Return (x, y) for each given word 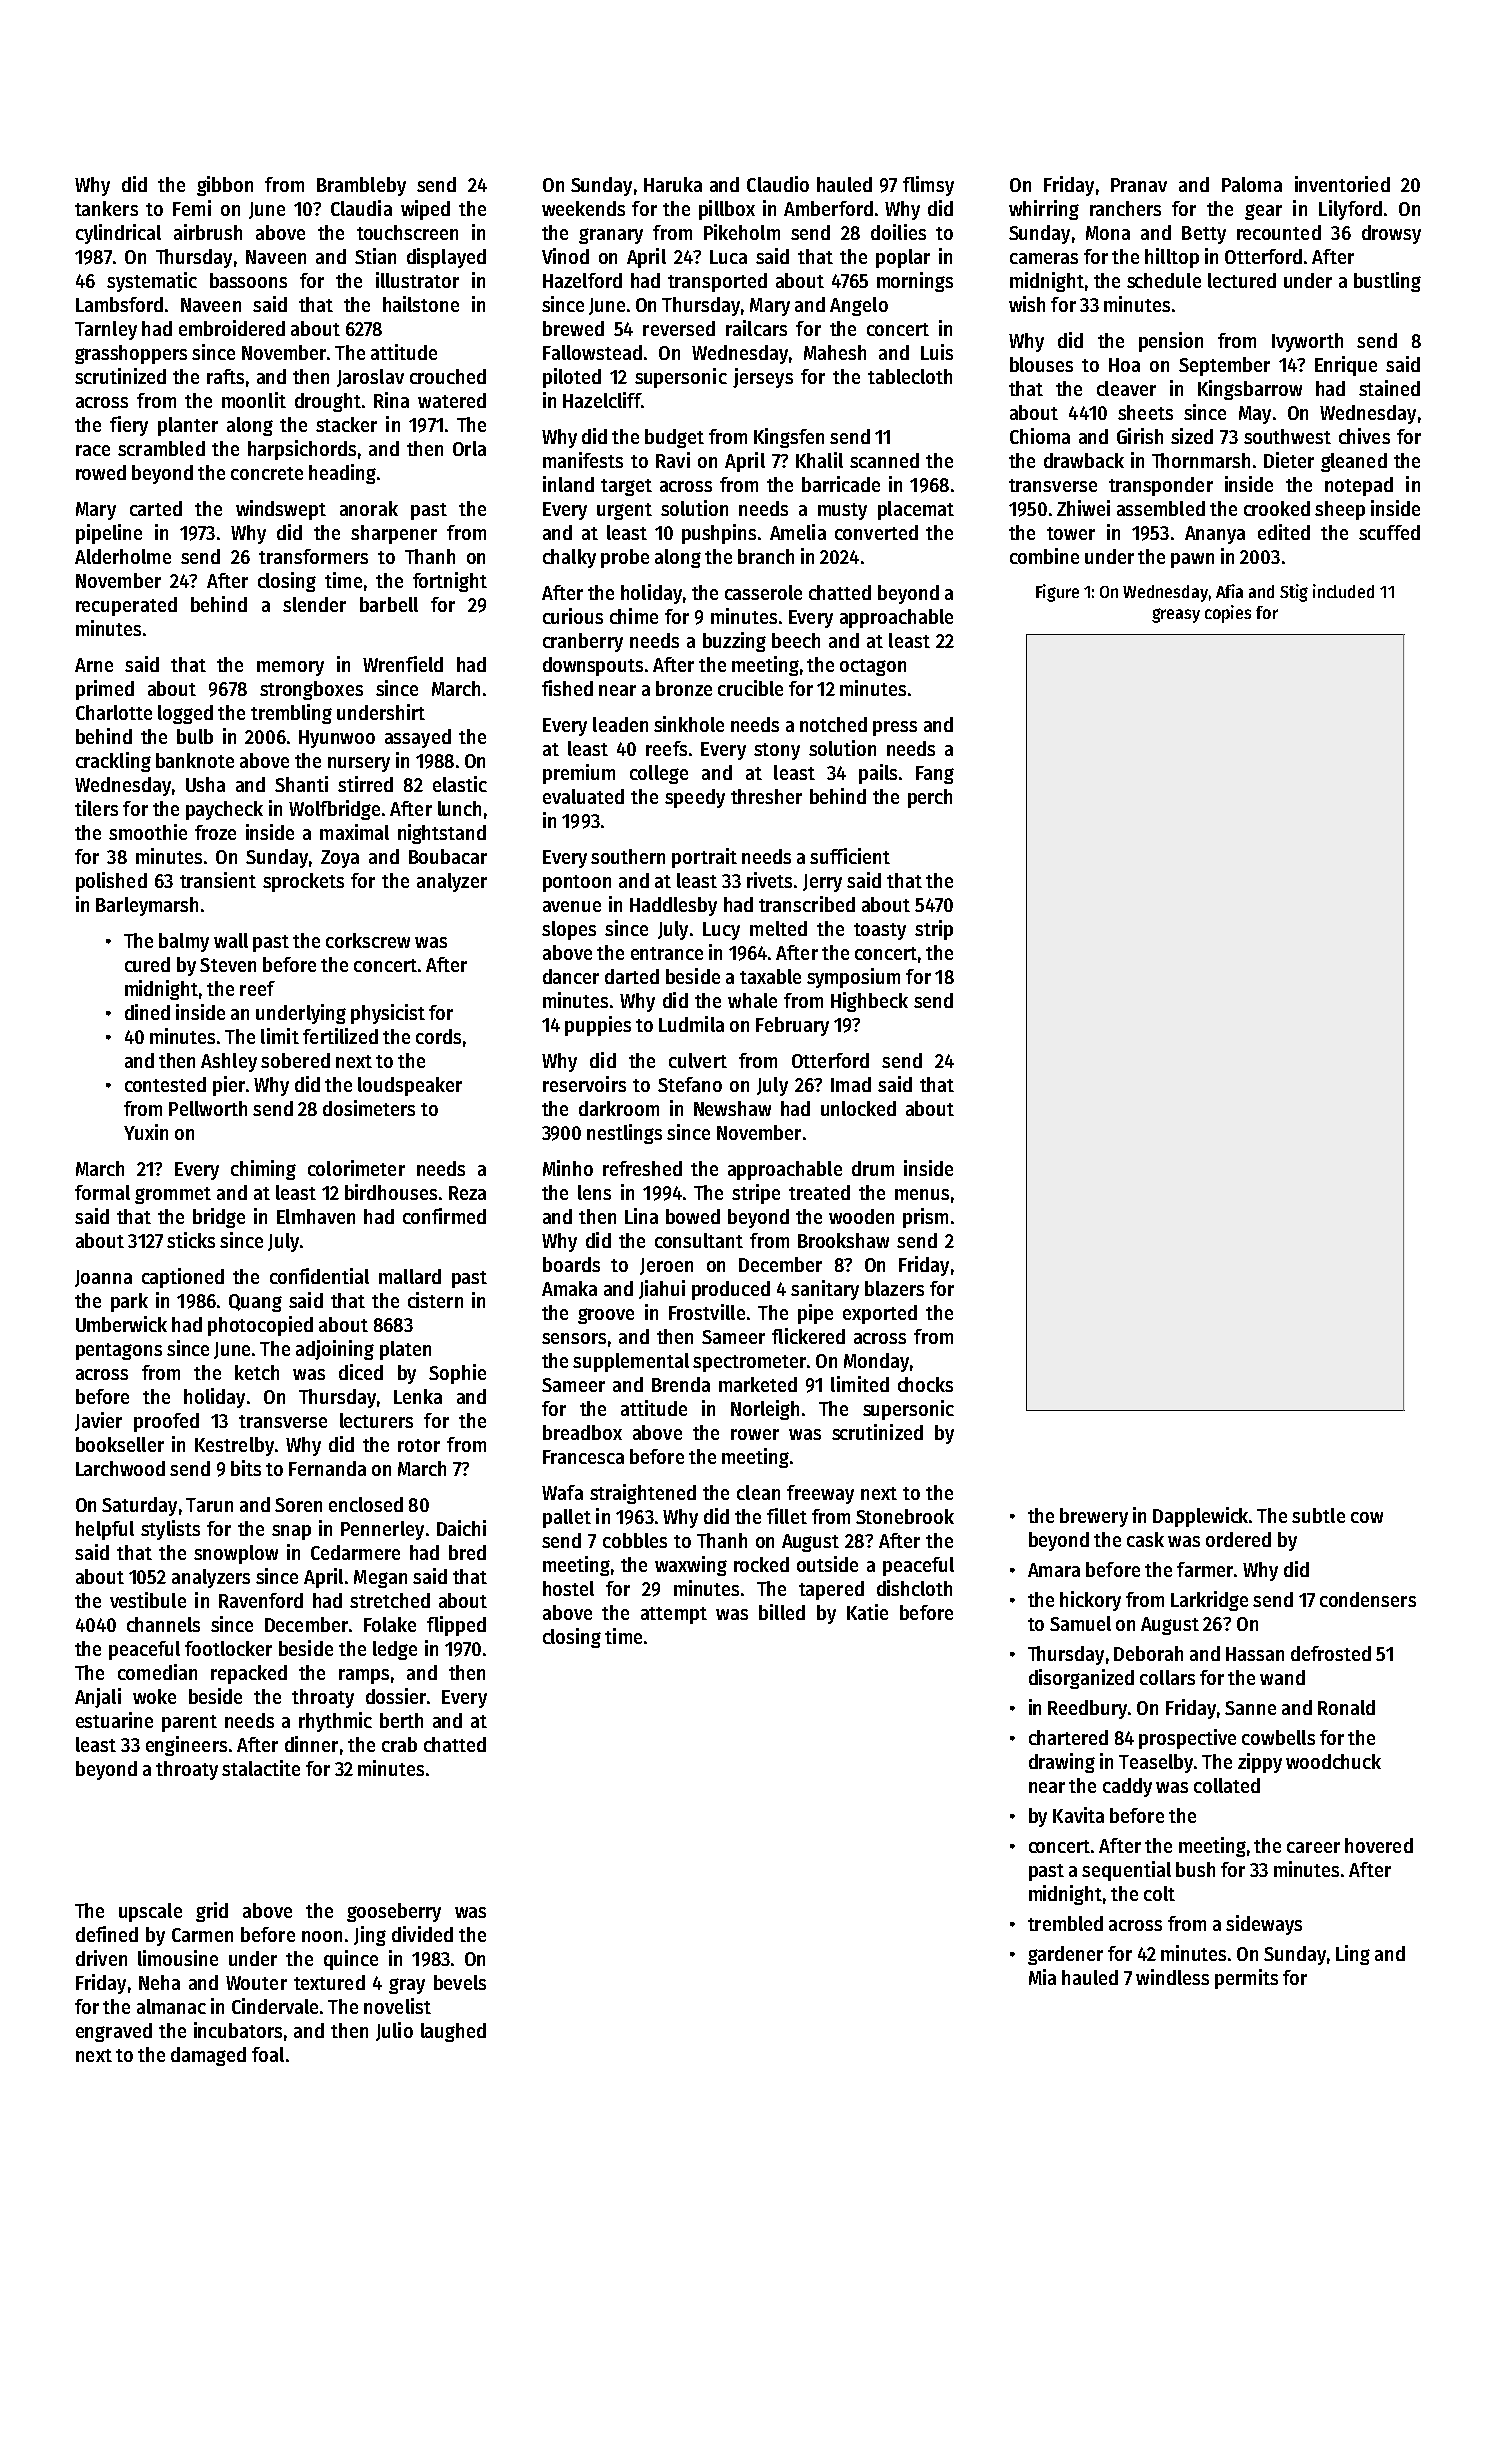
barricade (841, 484)
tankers (106, 208)
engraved (114, 2032)
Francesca (583, 1457)
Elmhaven (316, 1216)
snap (291, 1532)
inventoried (1342, 184)
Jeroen (666, 1266)
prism (925, 1218)
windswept (281, 510)
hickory (1090, 1601)
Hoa (1124, 365)
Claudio (778, 184)
